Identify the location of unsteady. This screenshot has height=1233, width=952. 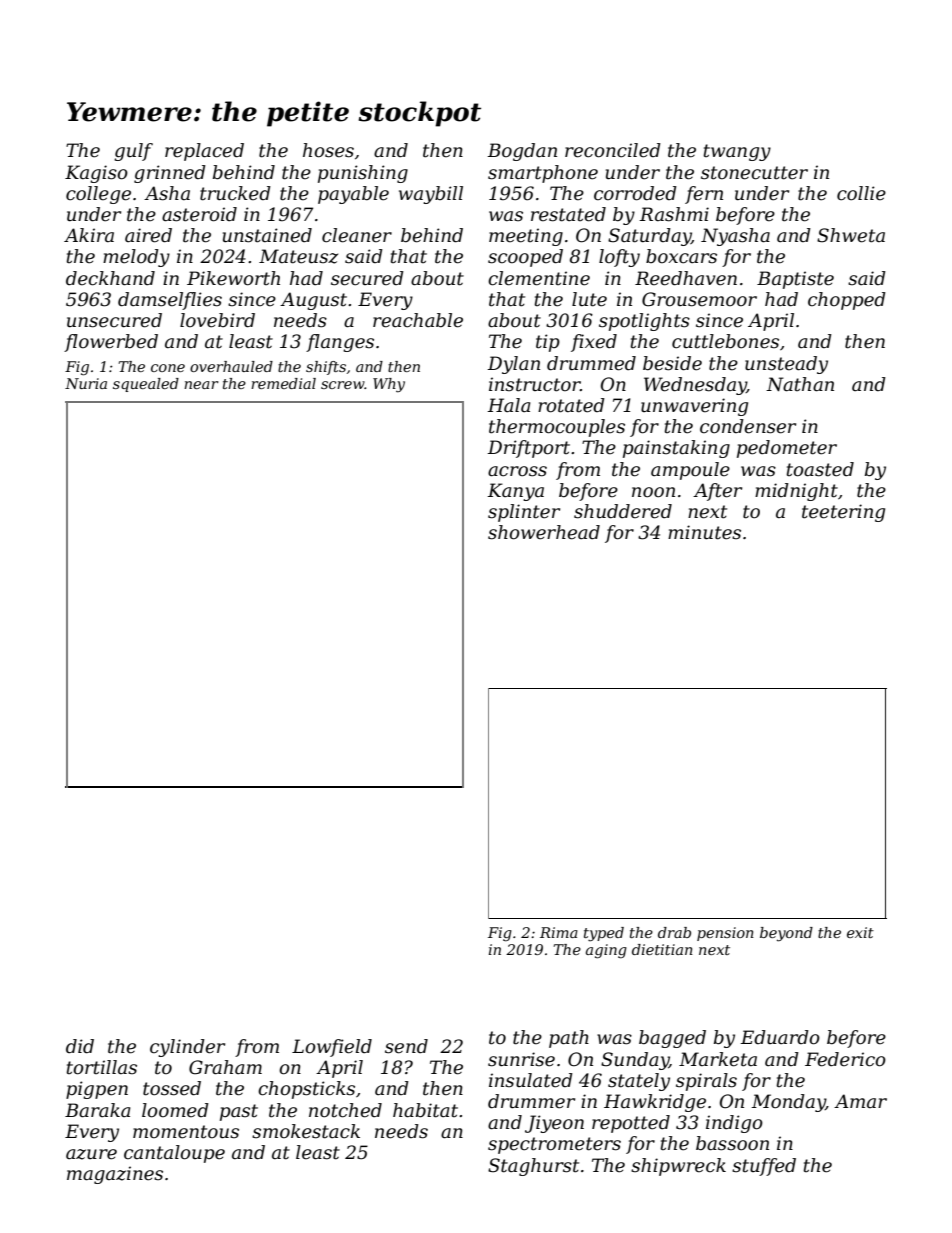
(786, 365).
